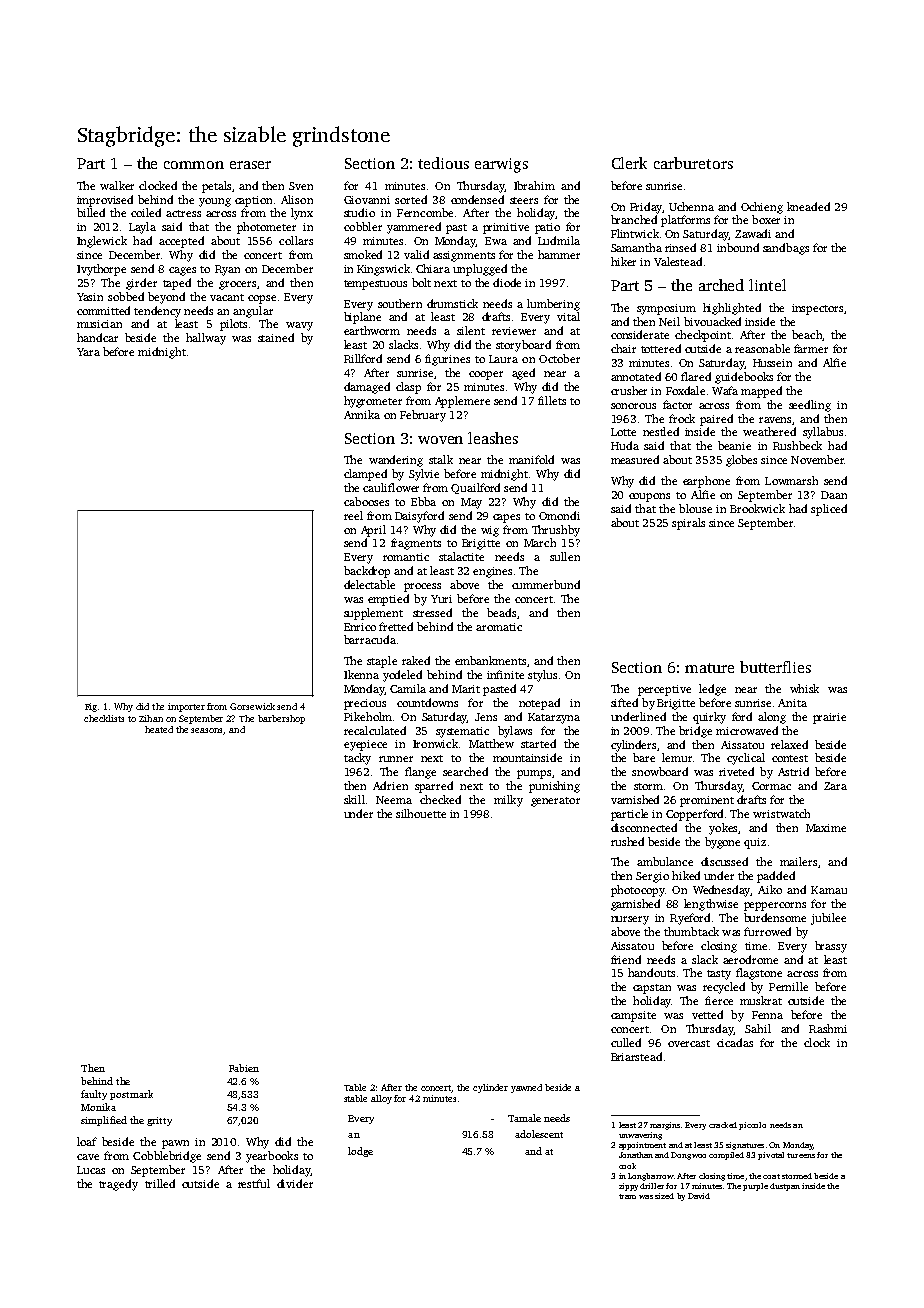  What do you see at coordinates (699, 1196) in the page?
I see `David` at bounding box center [699, 1196].
